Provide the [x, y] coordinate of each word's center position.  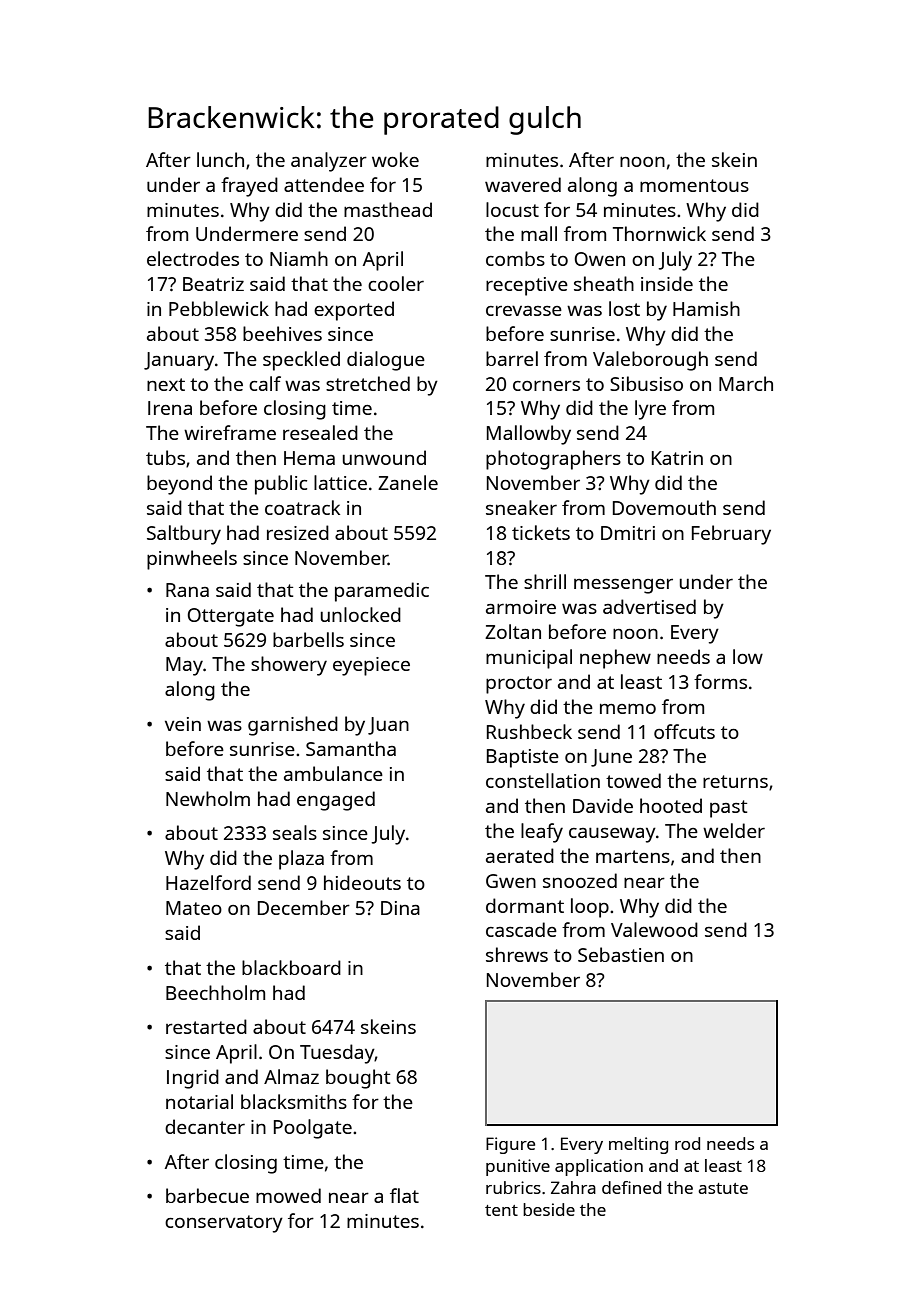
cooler [396, 283]
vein [183, 724]
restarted [206, 1026]
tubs [165, 457]
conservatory [224, 1224]
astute [723, 1188]
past [728, 809]
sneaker [521, 507]
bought [358, 1079]
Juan [388, 726]
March [746, 383]
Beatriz [213, 284]
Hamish [706, 308]
